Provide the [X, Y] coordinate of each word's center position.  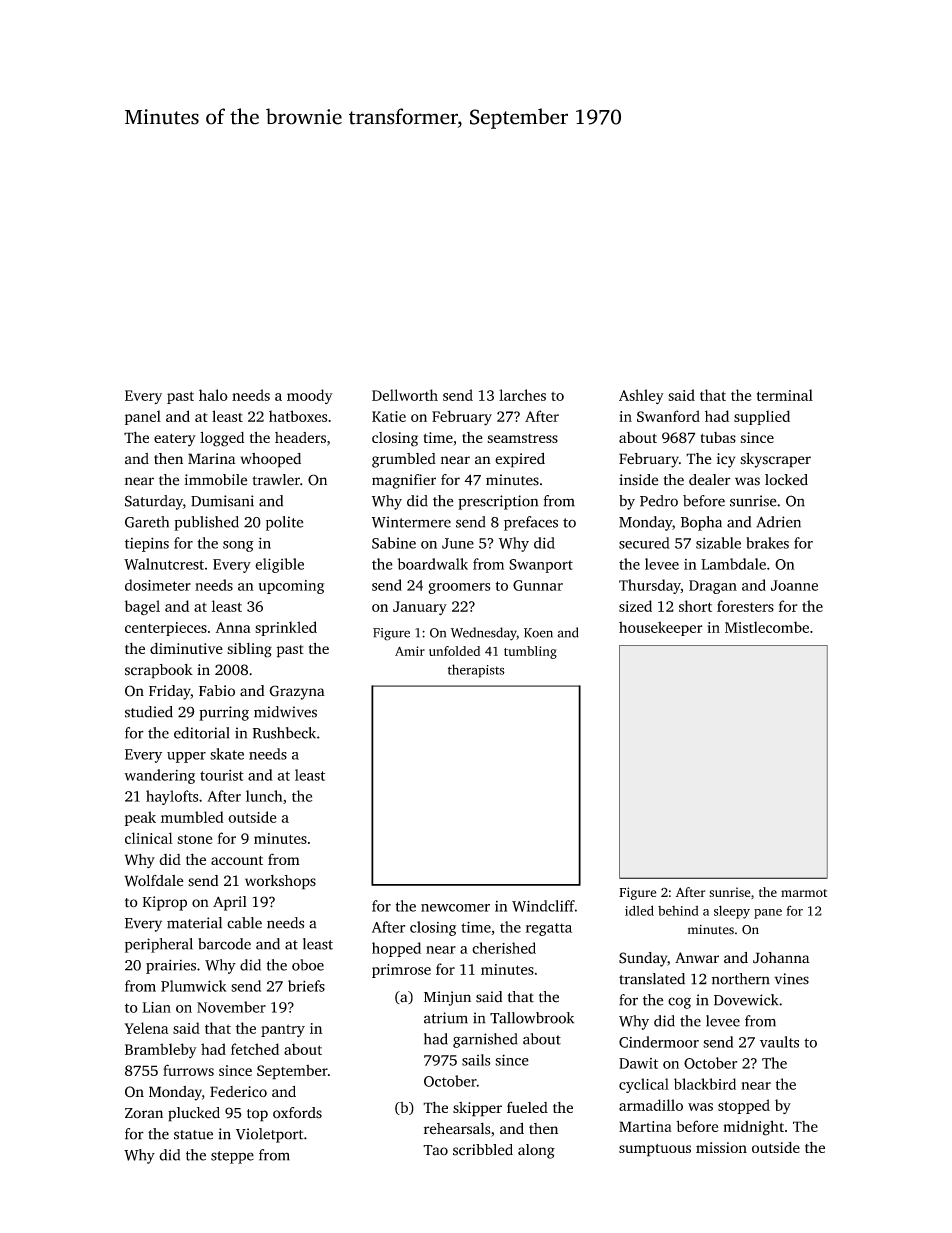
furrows [188, 1070]
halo [213, 395]
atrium [446, 1018]
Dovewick [746, 1000]
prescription [498, 502]
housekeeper [661, 628]
